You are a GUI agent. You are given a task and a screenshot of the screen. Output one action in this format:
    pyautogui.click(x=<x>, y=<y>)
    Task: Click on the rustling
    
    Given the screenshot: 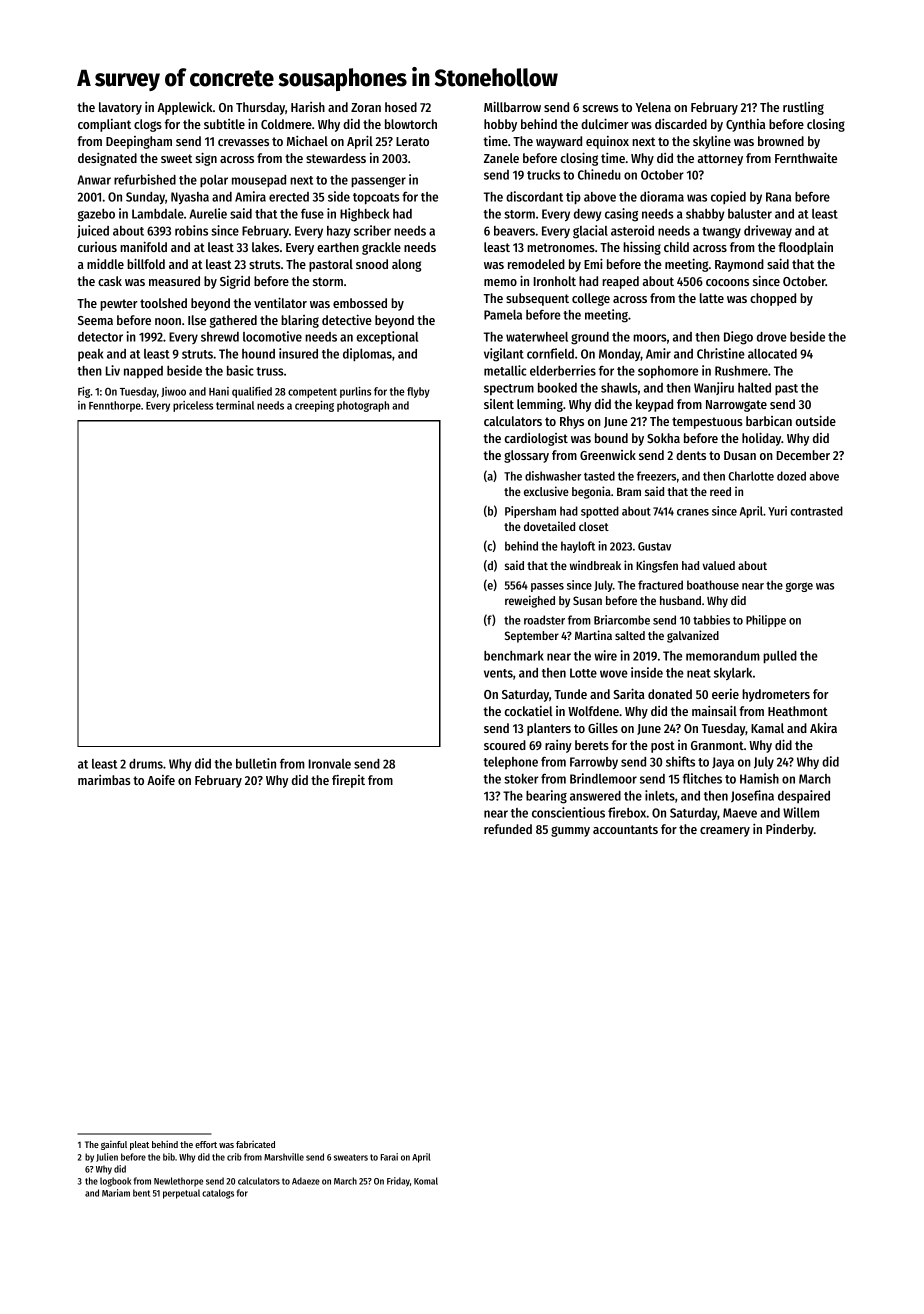 What is the action you would take?
    pyautogui.click(x=803, y=108)
